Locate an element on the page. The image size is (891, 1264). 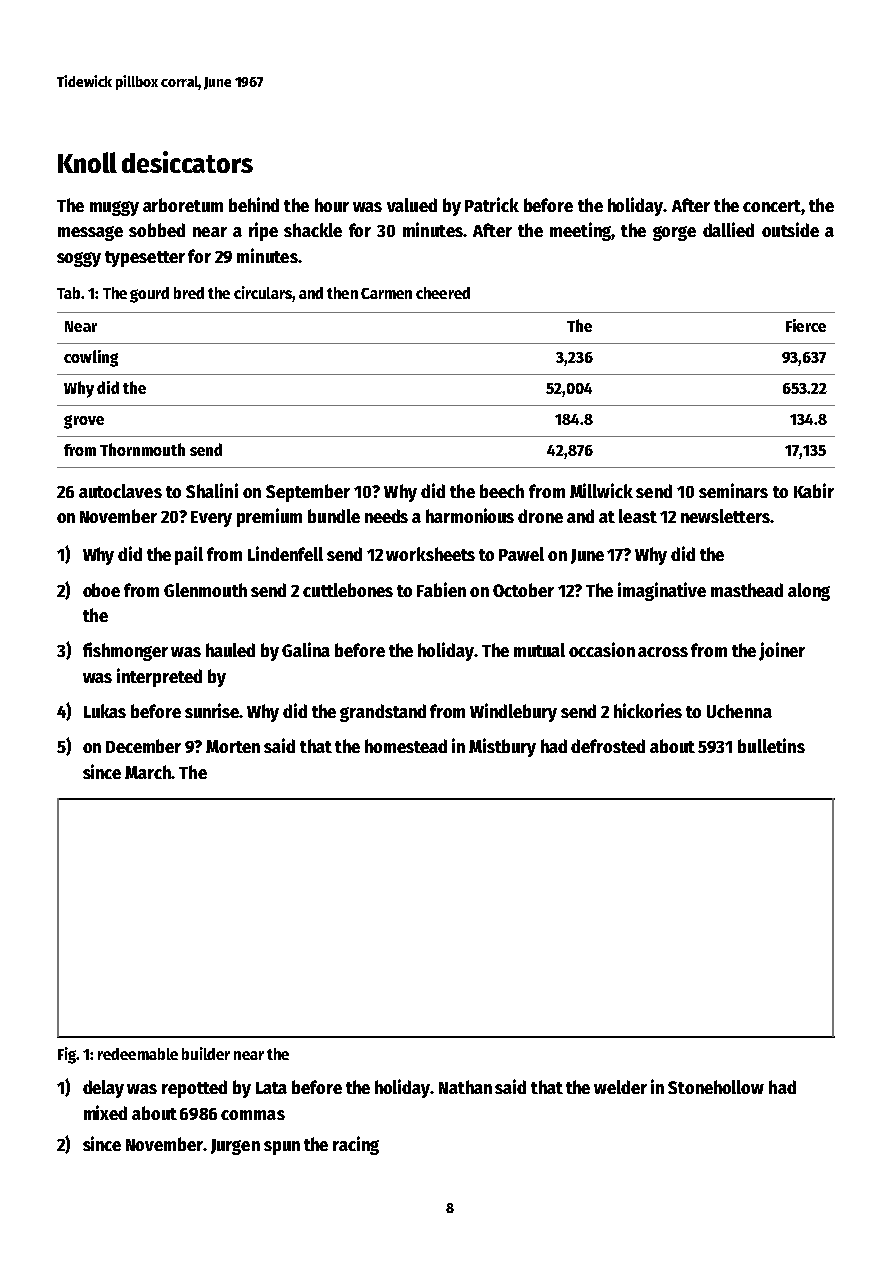
seminars is located at coordinates (733, 490).
